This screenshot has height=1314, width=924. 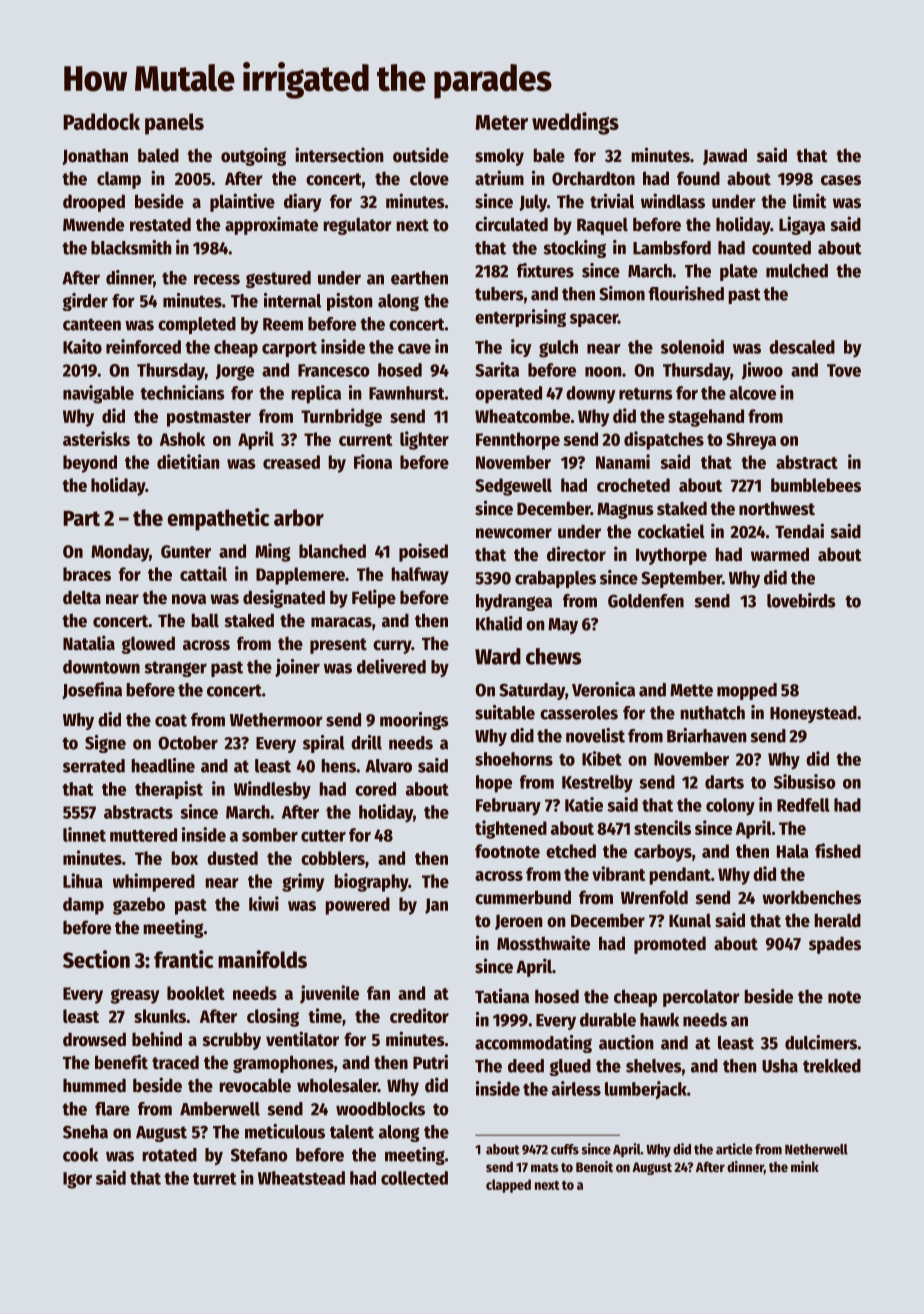 What do you see at coordinates (242, 202) in the screenshot?
I see `plaintive` at bounding box center [242, 202].
